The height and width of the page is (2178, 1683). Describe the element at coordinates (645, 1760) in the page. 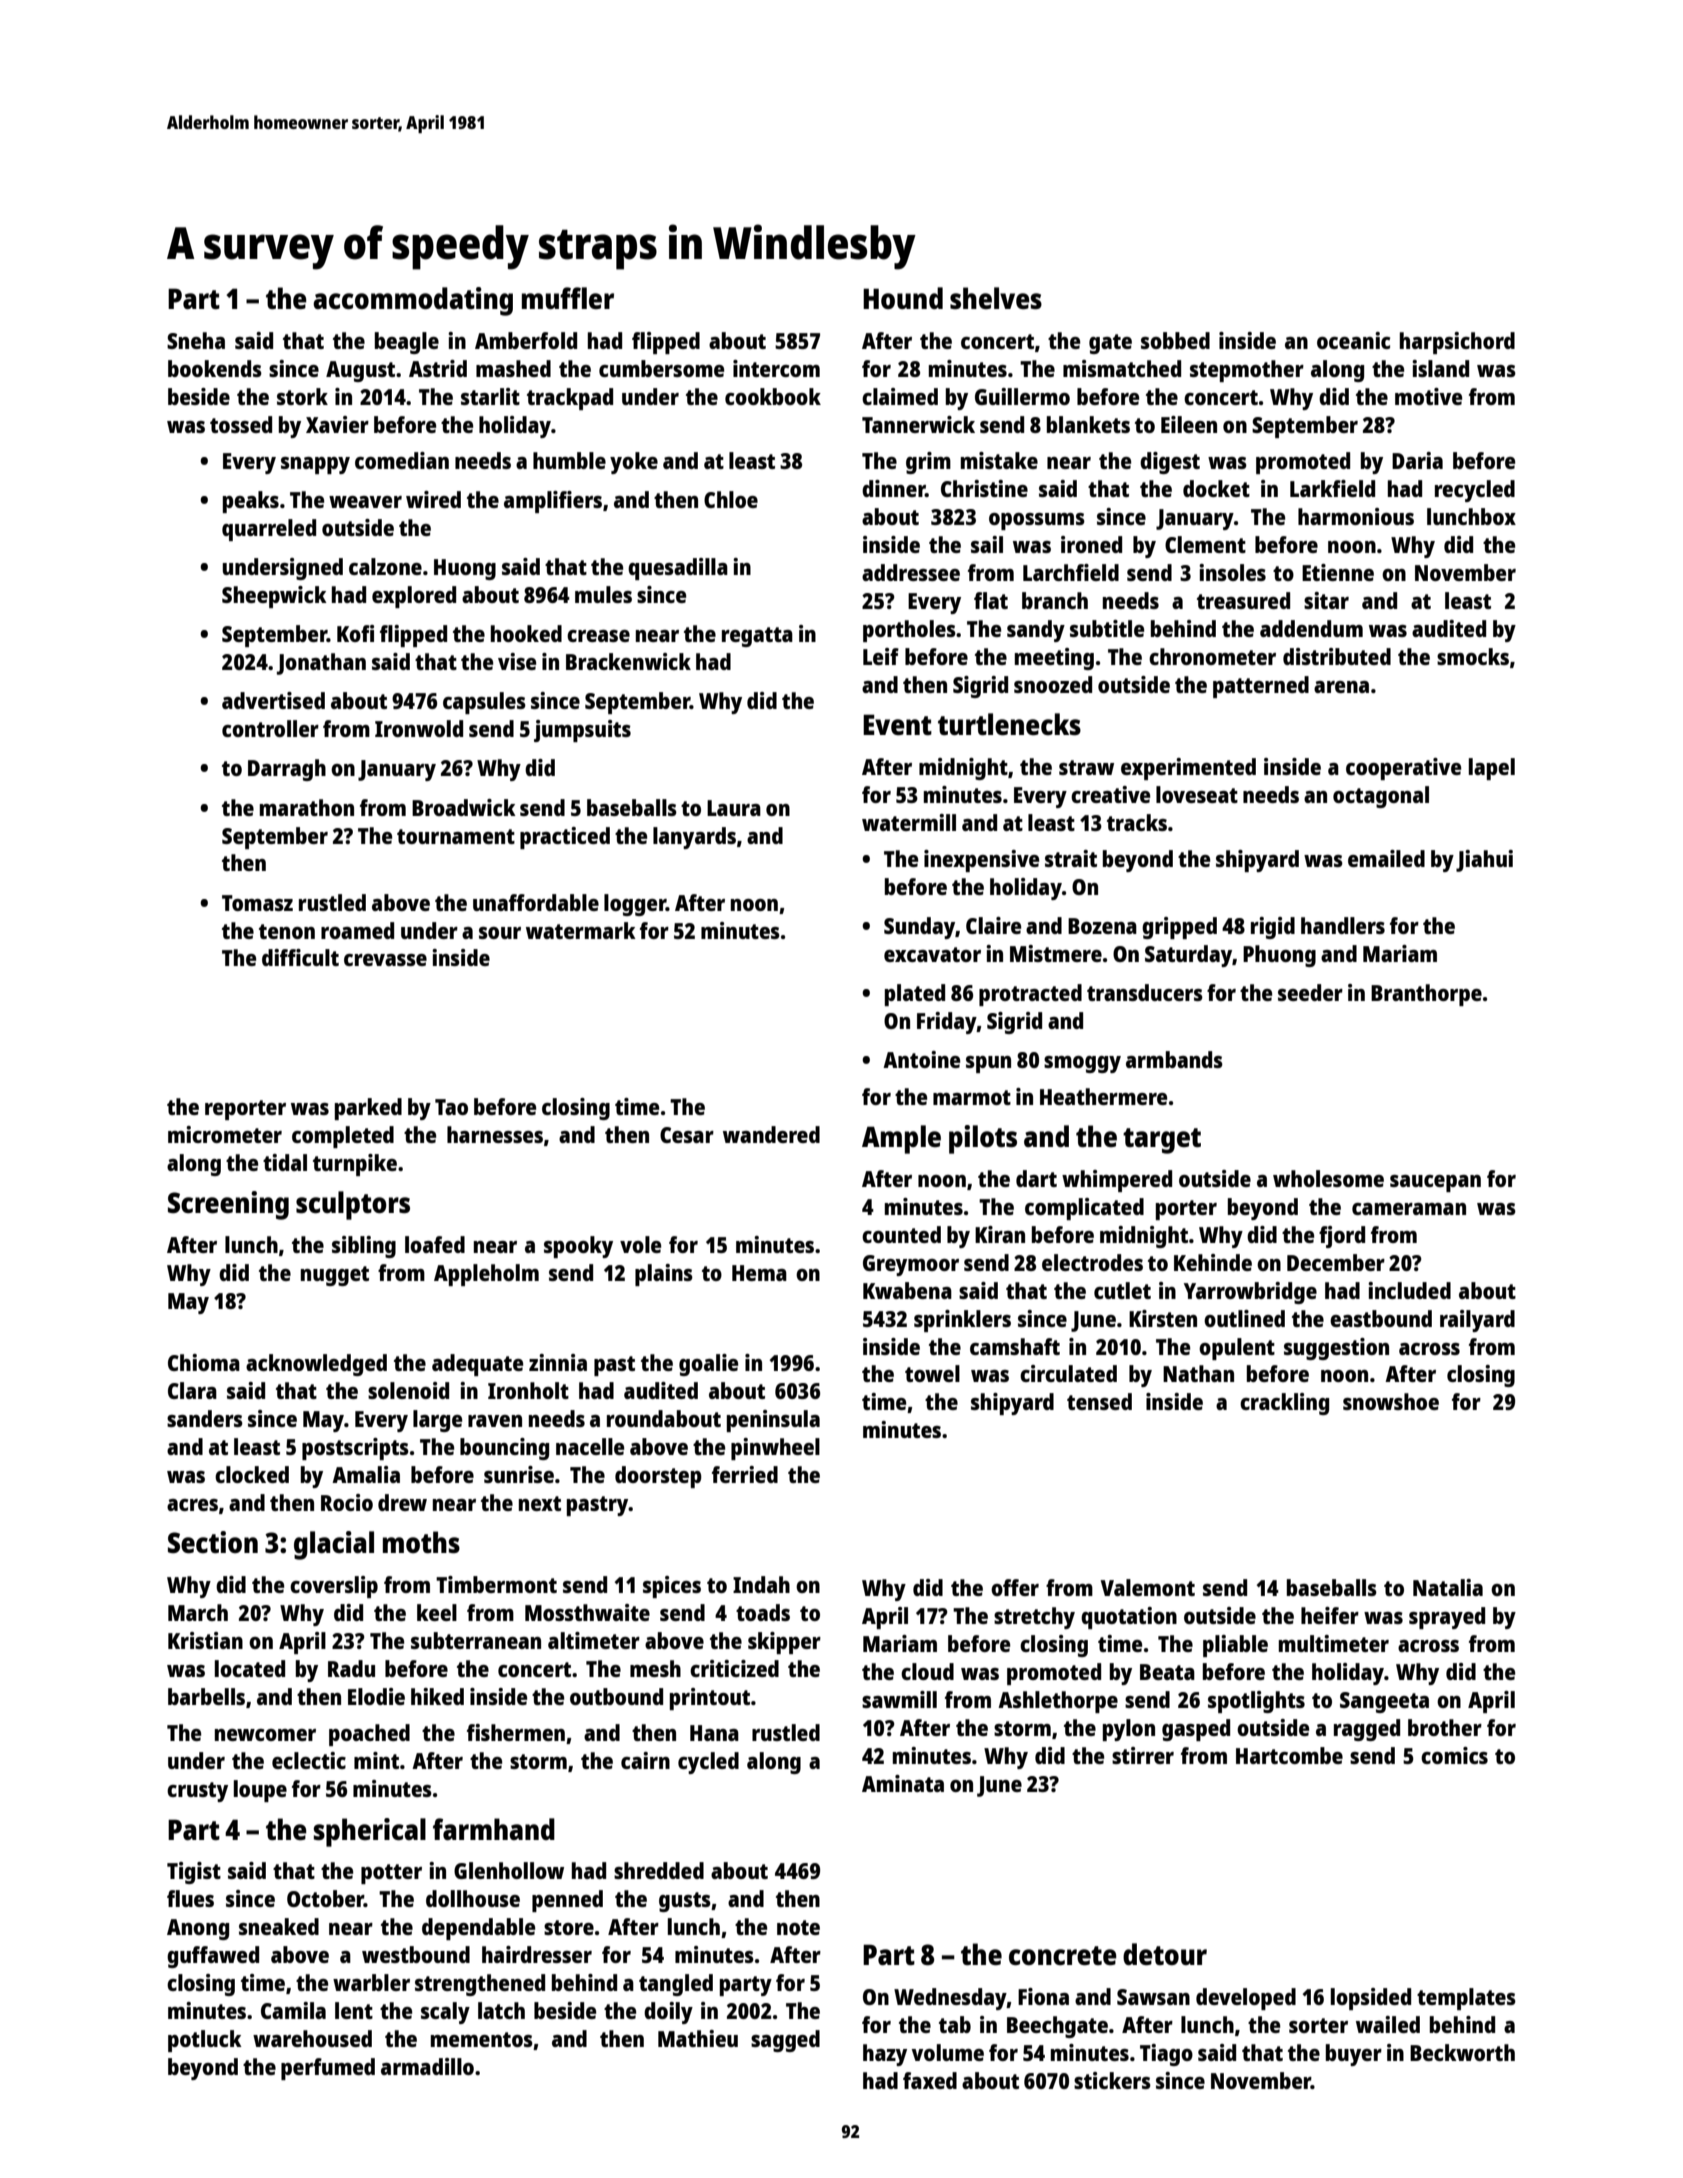

I see `cairn` at that location.
